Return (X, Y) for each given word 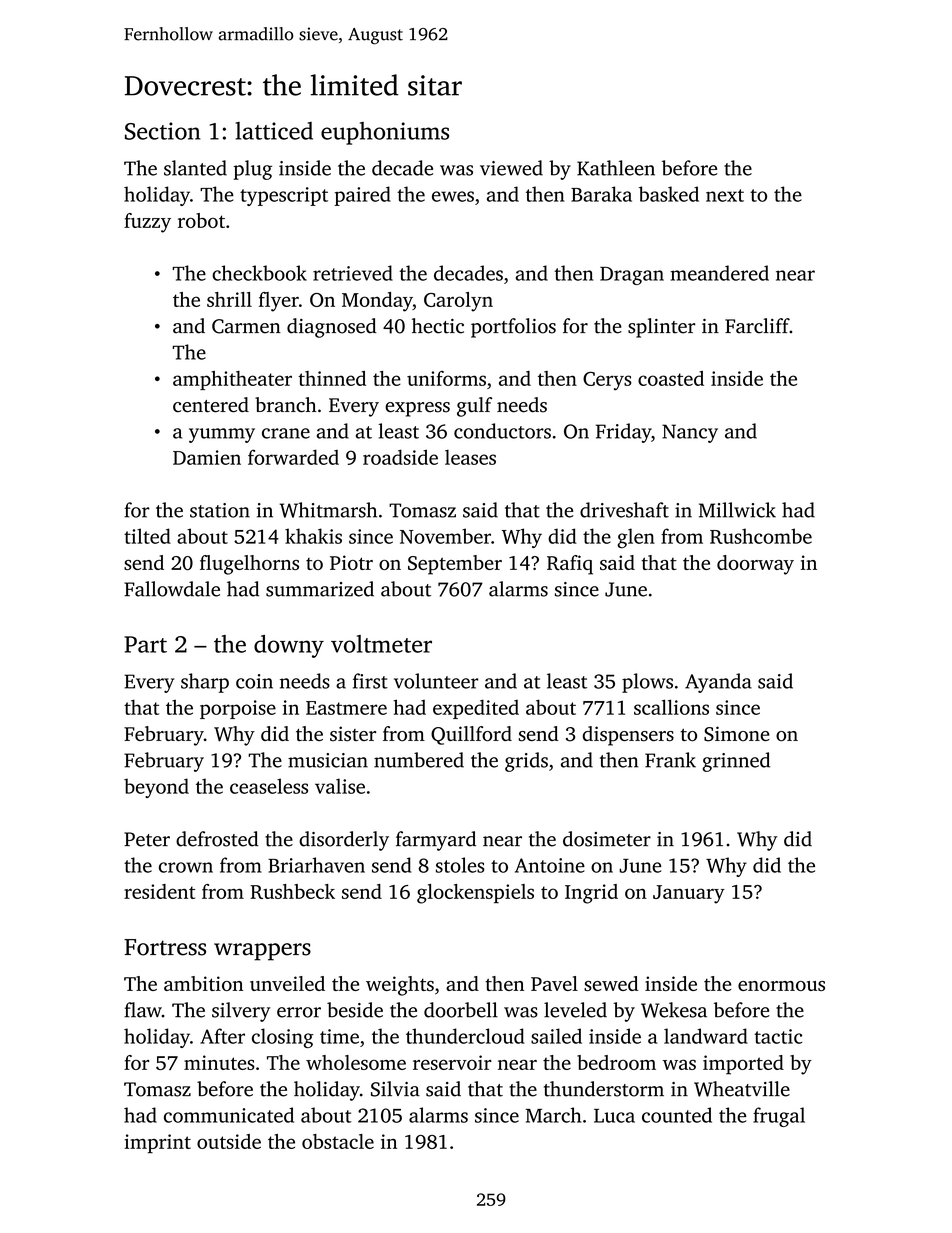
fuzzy (147, 223)
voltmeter (381, 644)
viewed (511, 168)
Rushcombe (761, 536)
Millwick (737, 510)
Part (145, 644)
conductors (502, 431)
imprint (157, 1143)
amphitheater (232, 380)
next (725, 195)
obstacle (338, 1141)
